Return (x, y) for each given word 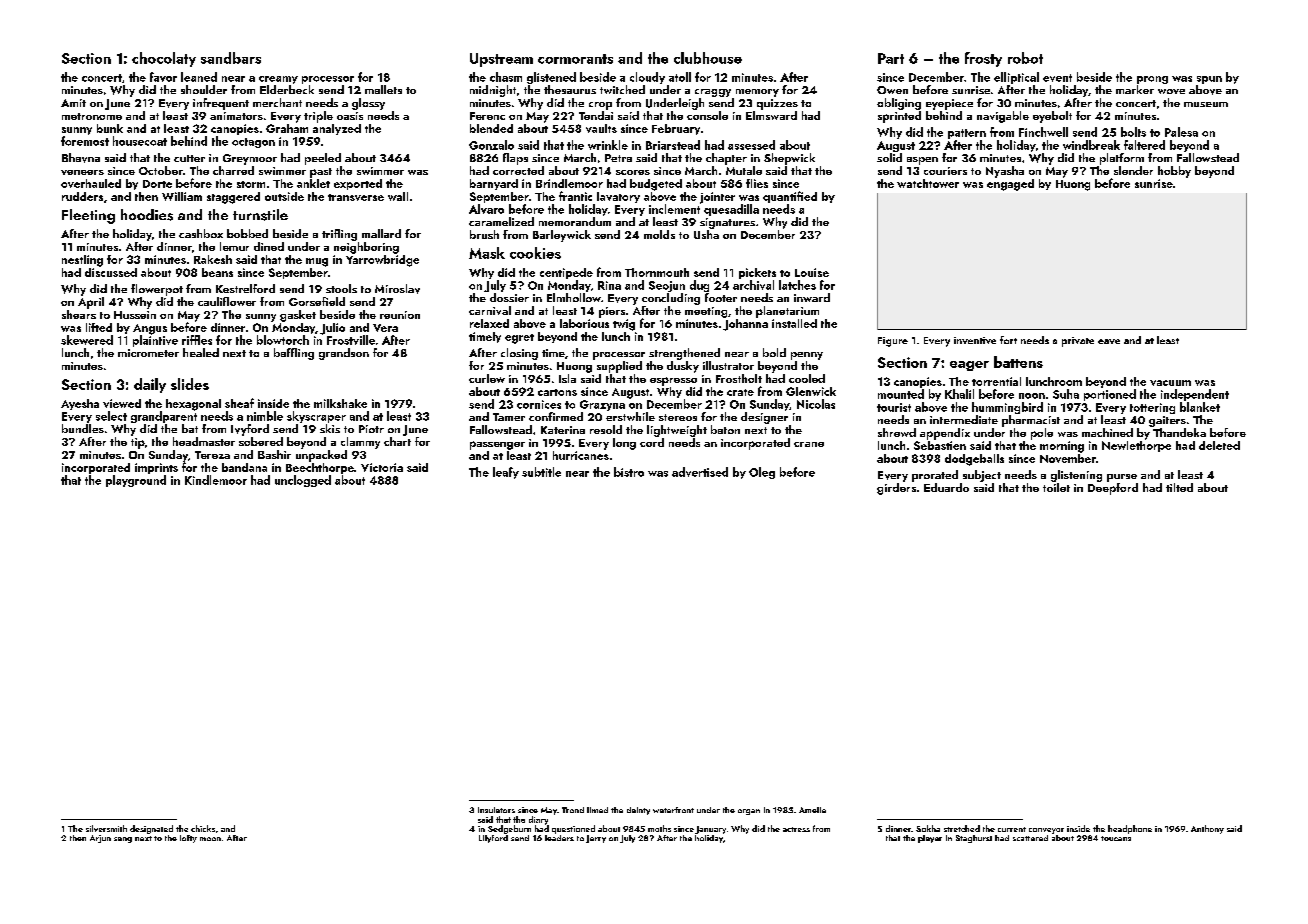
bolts (1133, 132)
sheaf (239, 403)
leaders (559, 838)
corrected (518, 170)
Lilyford (493, 839)
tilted (1179, 487)
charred (233, 170)
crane (809, 444)
